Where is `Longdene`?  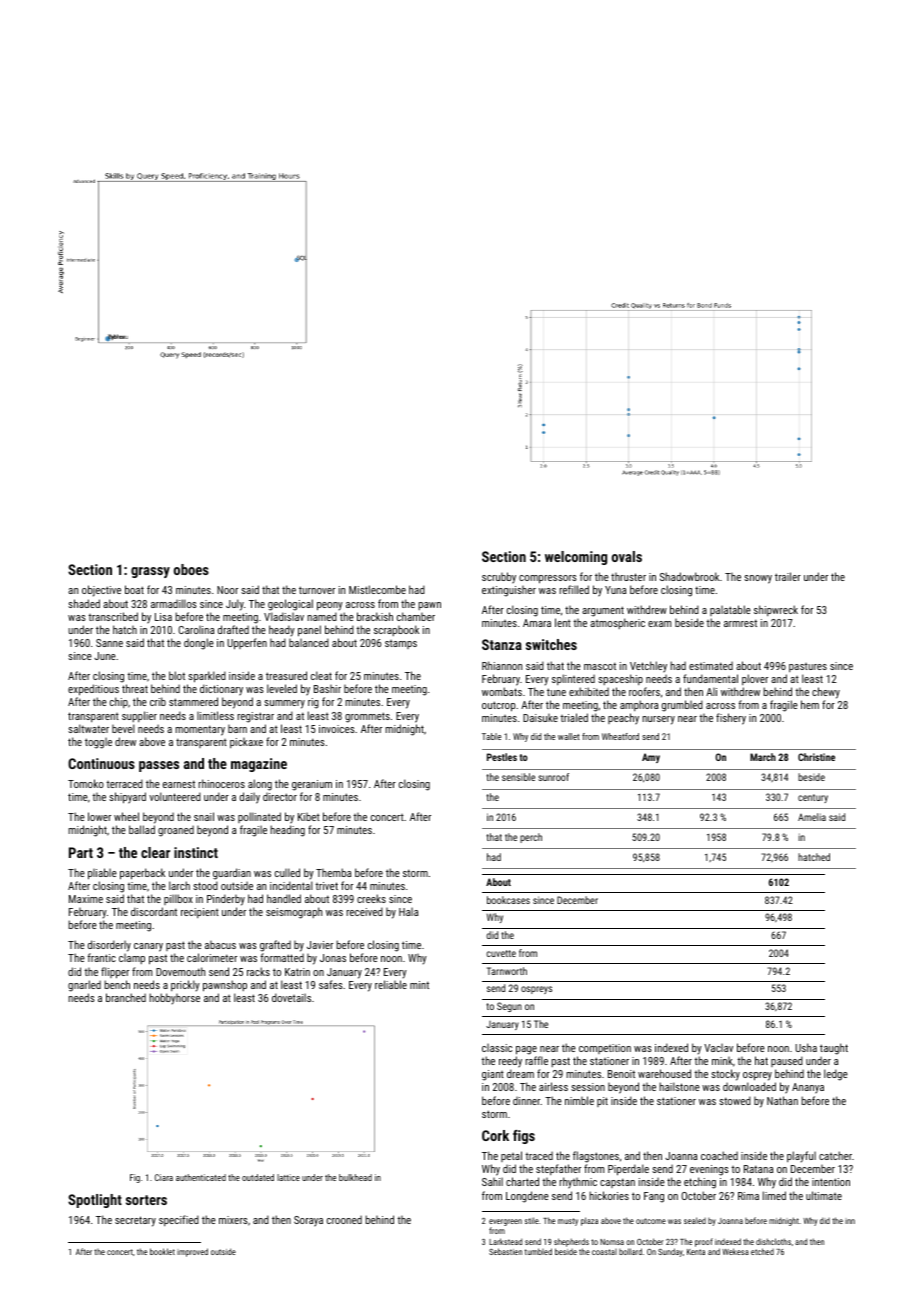
Longdene is located at coordinates (527, 1197).
